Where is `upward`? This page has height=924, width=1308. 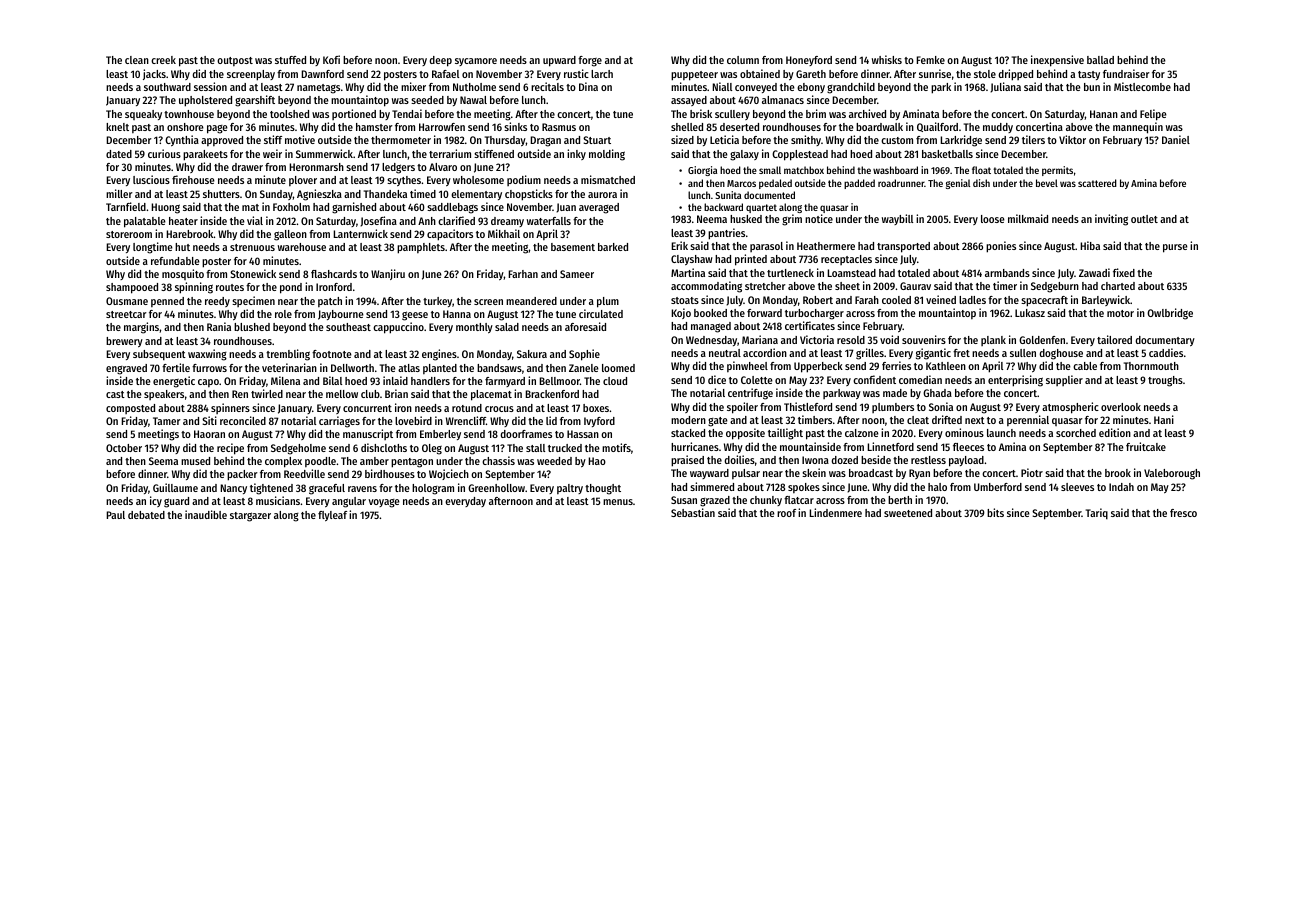
upward is located at coordinates (559, 61).
